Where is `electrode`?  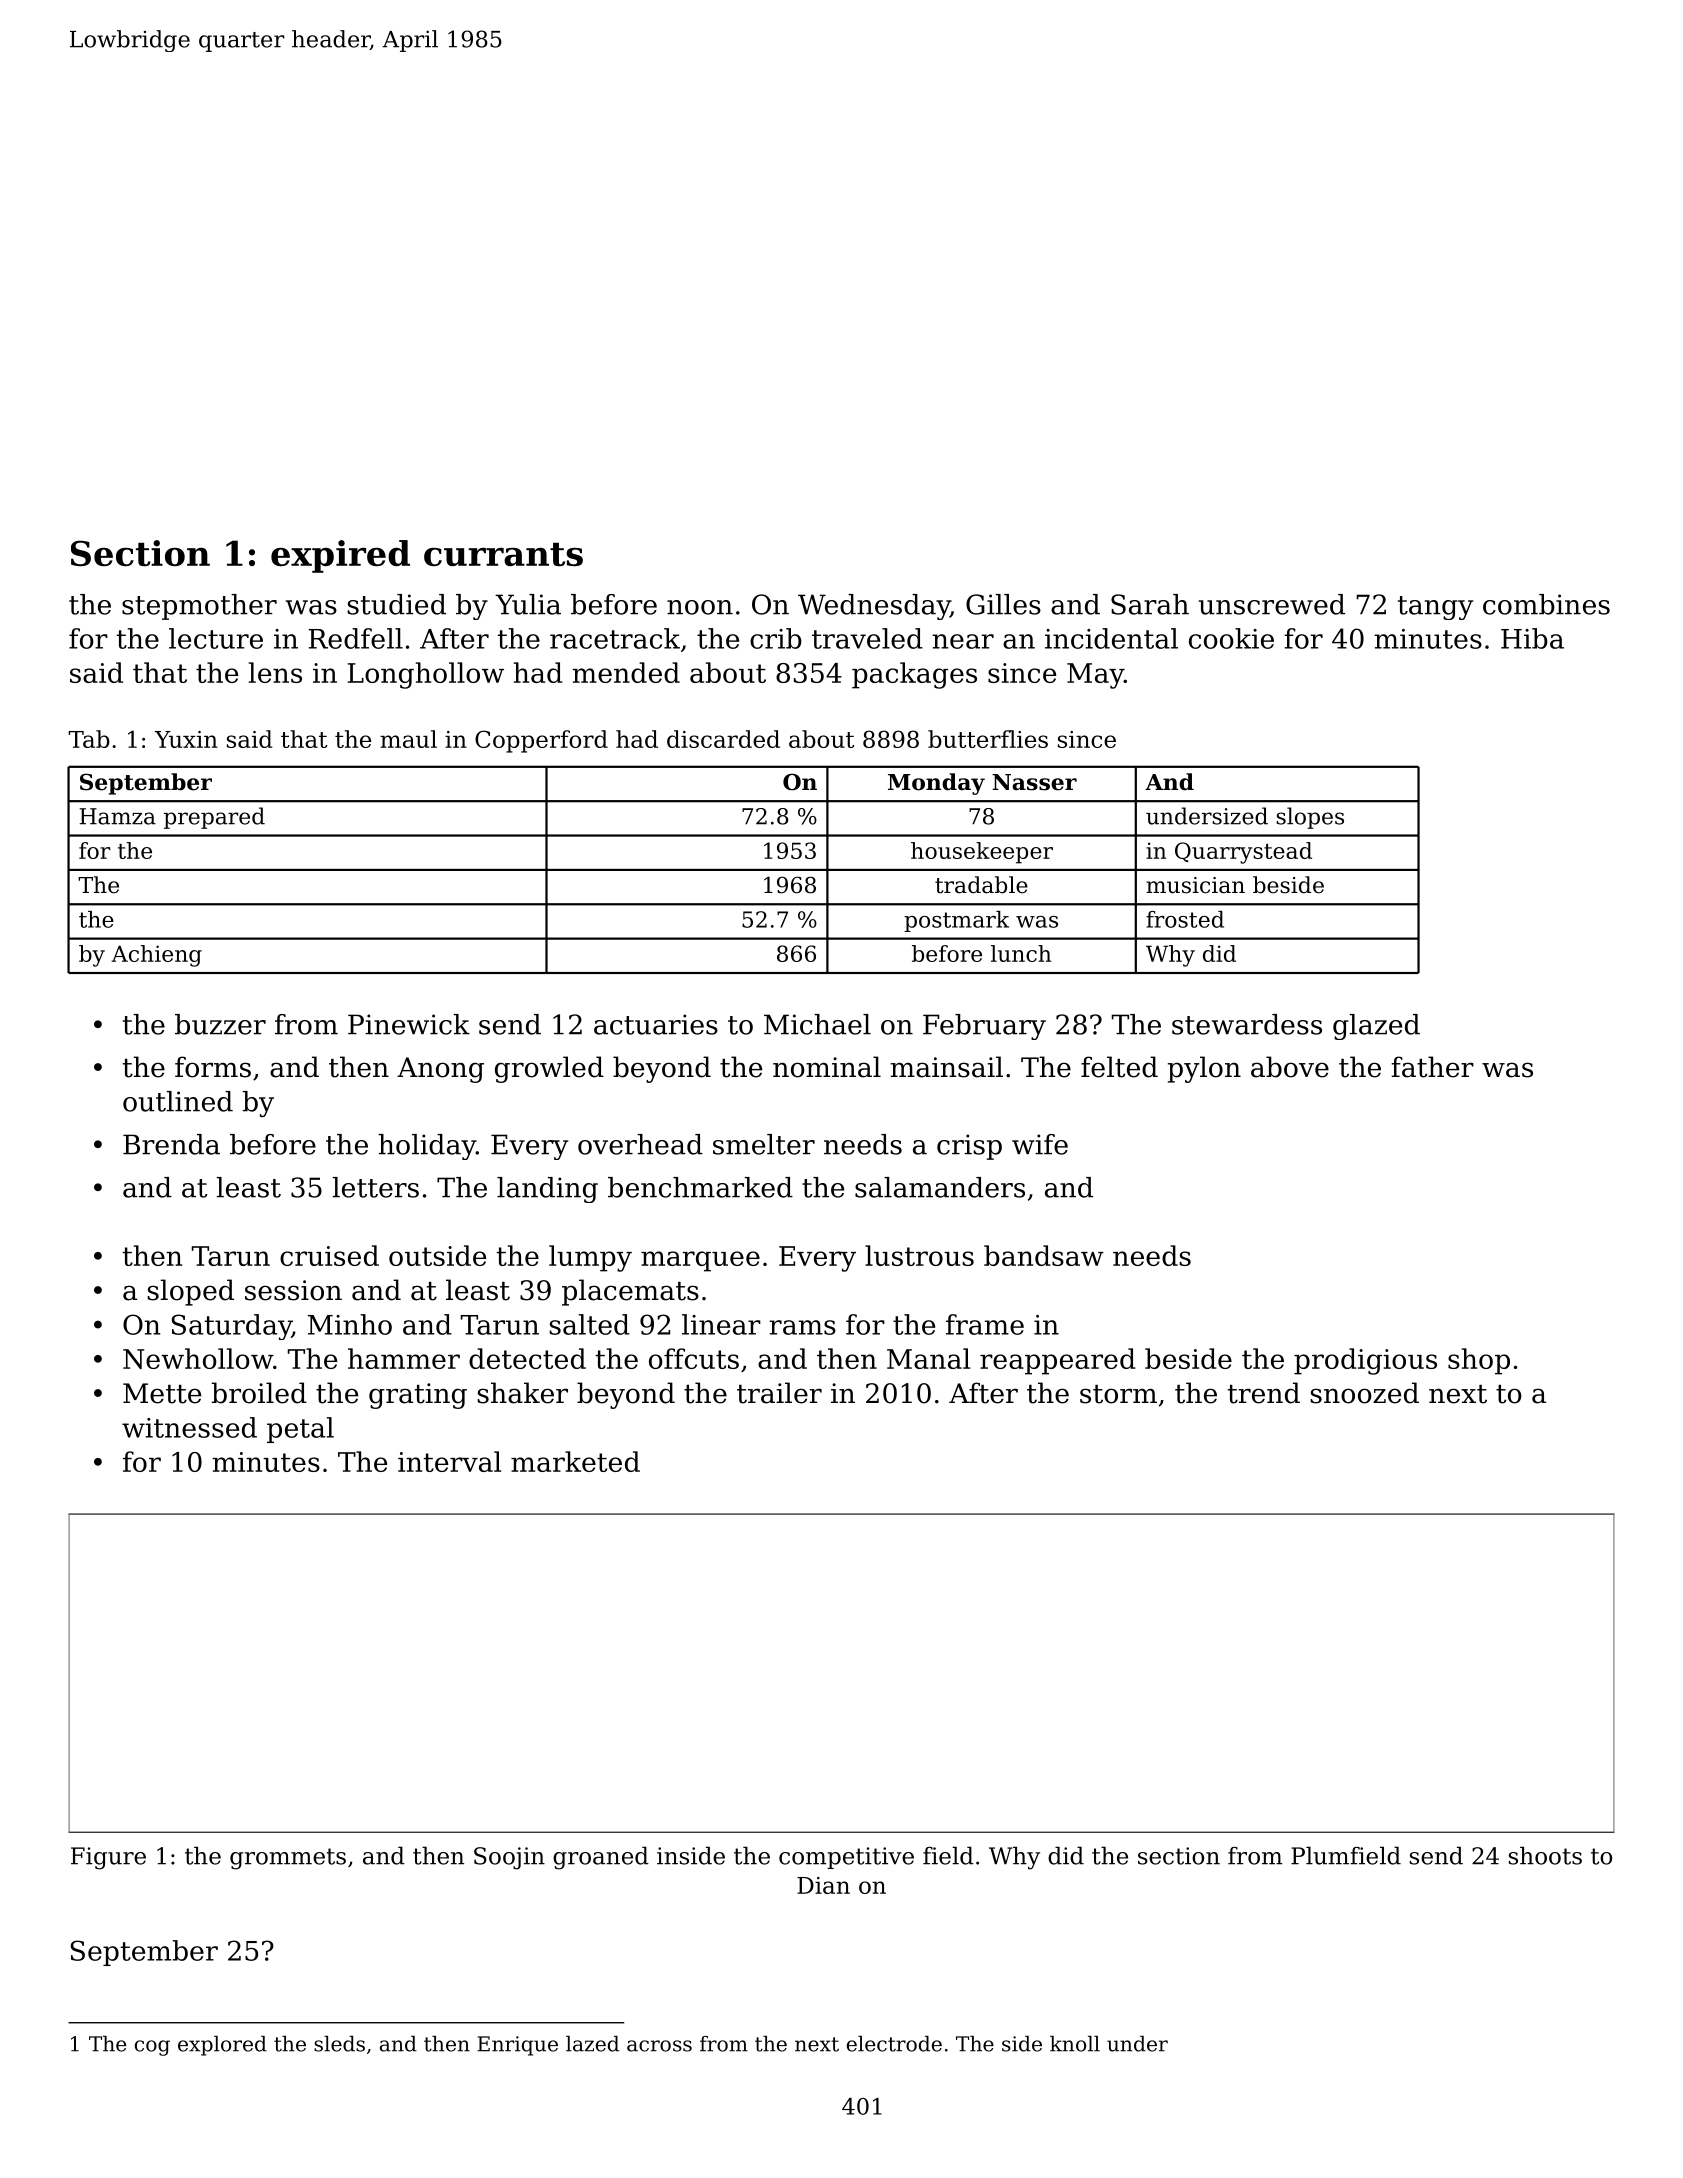 electrode is located at coordinates (894, 2044).
